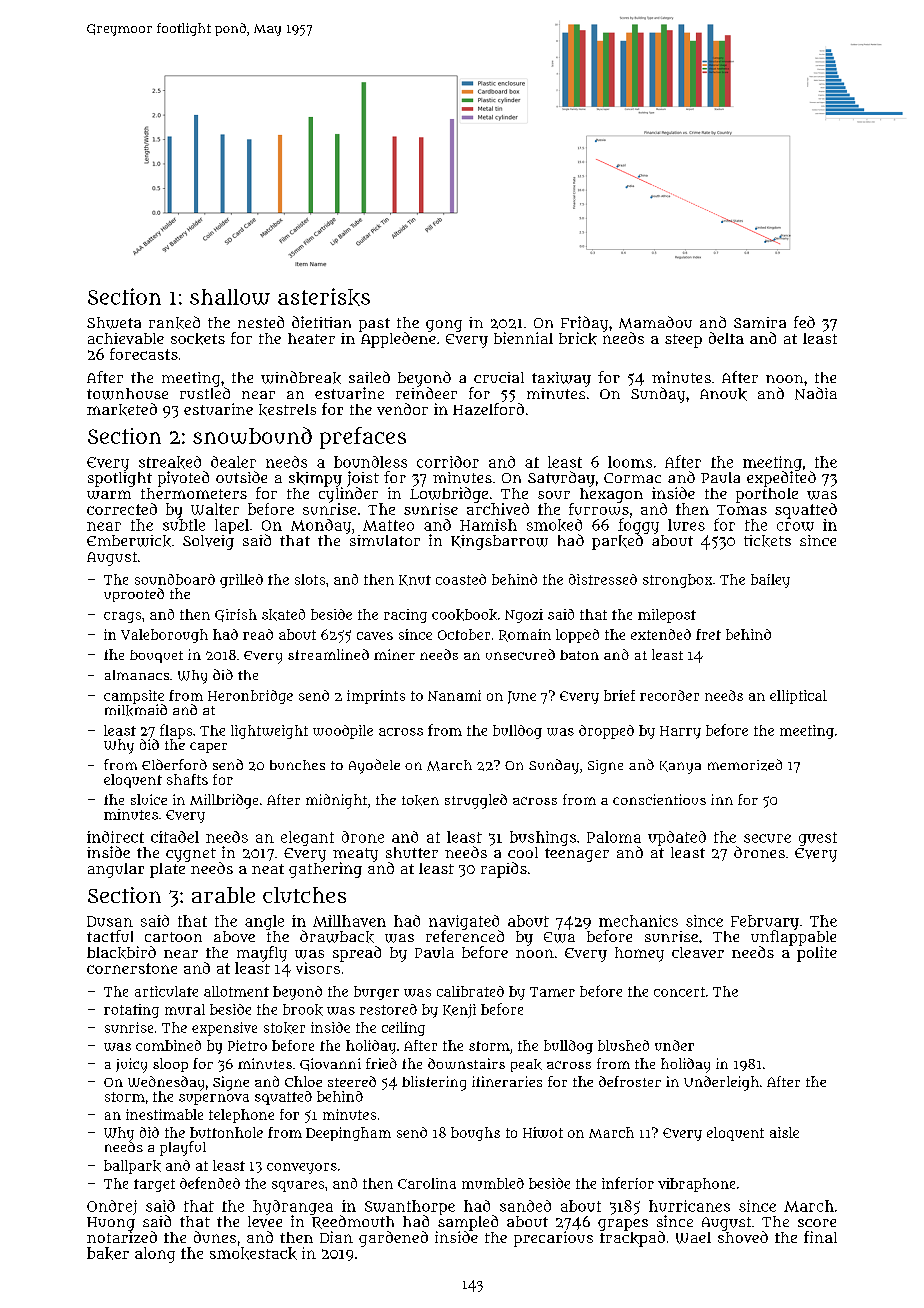 The width and height of the image is (924, 1308). What do you see at coordinates (137, 675) in the image?
I see `almanacs` at bounding box center [137, 675].
